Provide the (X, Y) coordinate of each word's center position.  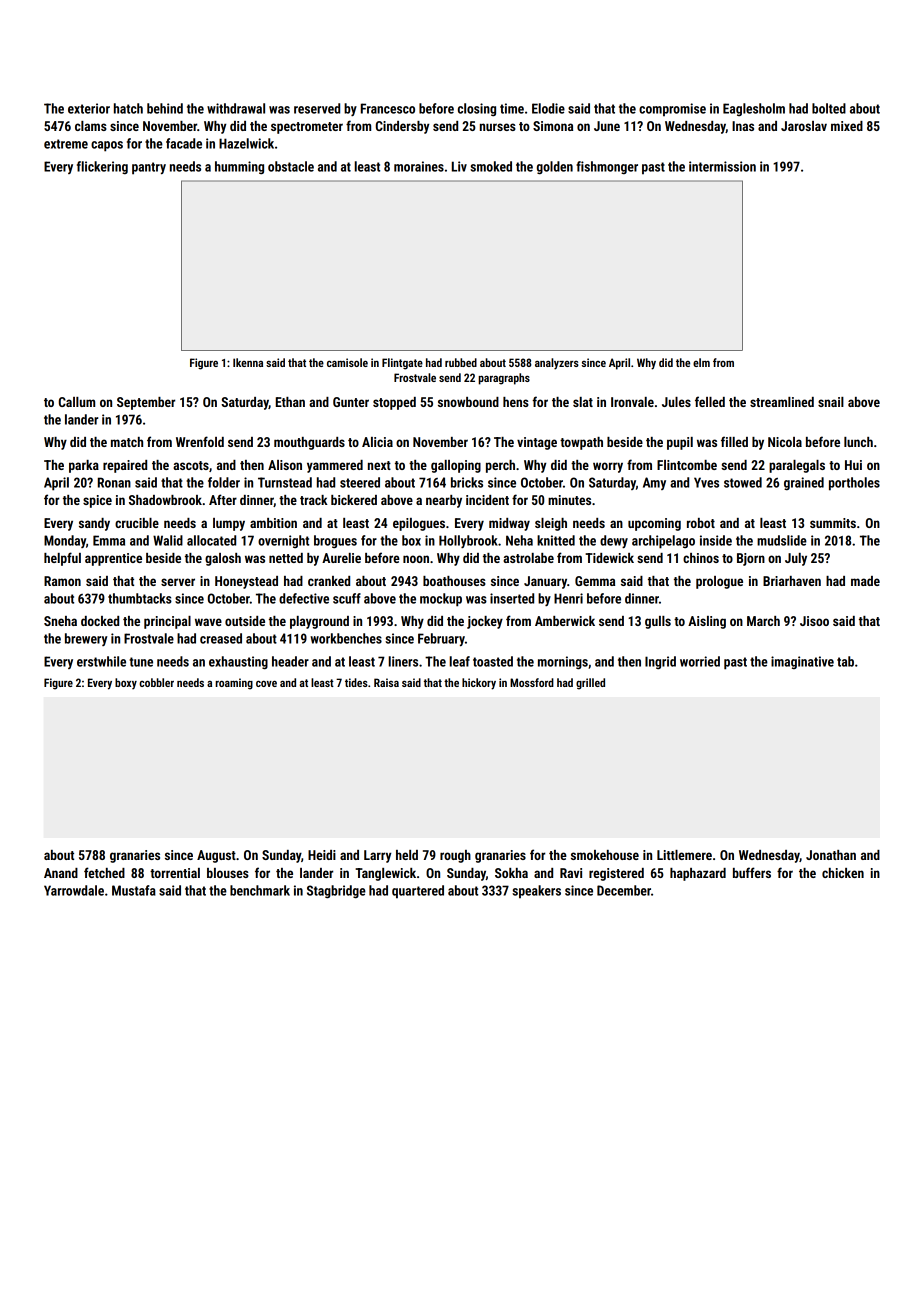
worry (608, 467)
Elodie (548, 108)
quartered (418, 892)
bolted (829, 108)
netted (286, 558)
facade (184, 143)
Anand (61, 873)
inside (716, 540)
